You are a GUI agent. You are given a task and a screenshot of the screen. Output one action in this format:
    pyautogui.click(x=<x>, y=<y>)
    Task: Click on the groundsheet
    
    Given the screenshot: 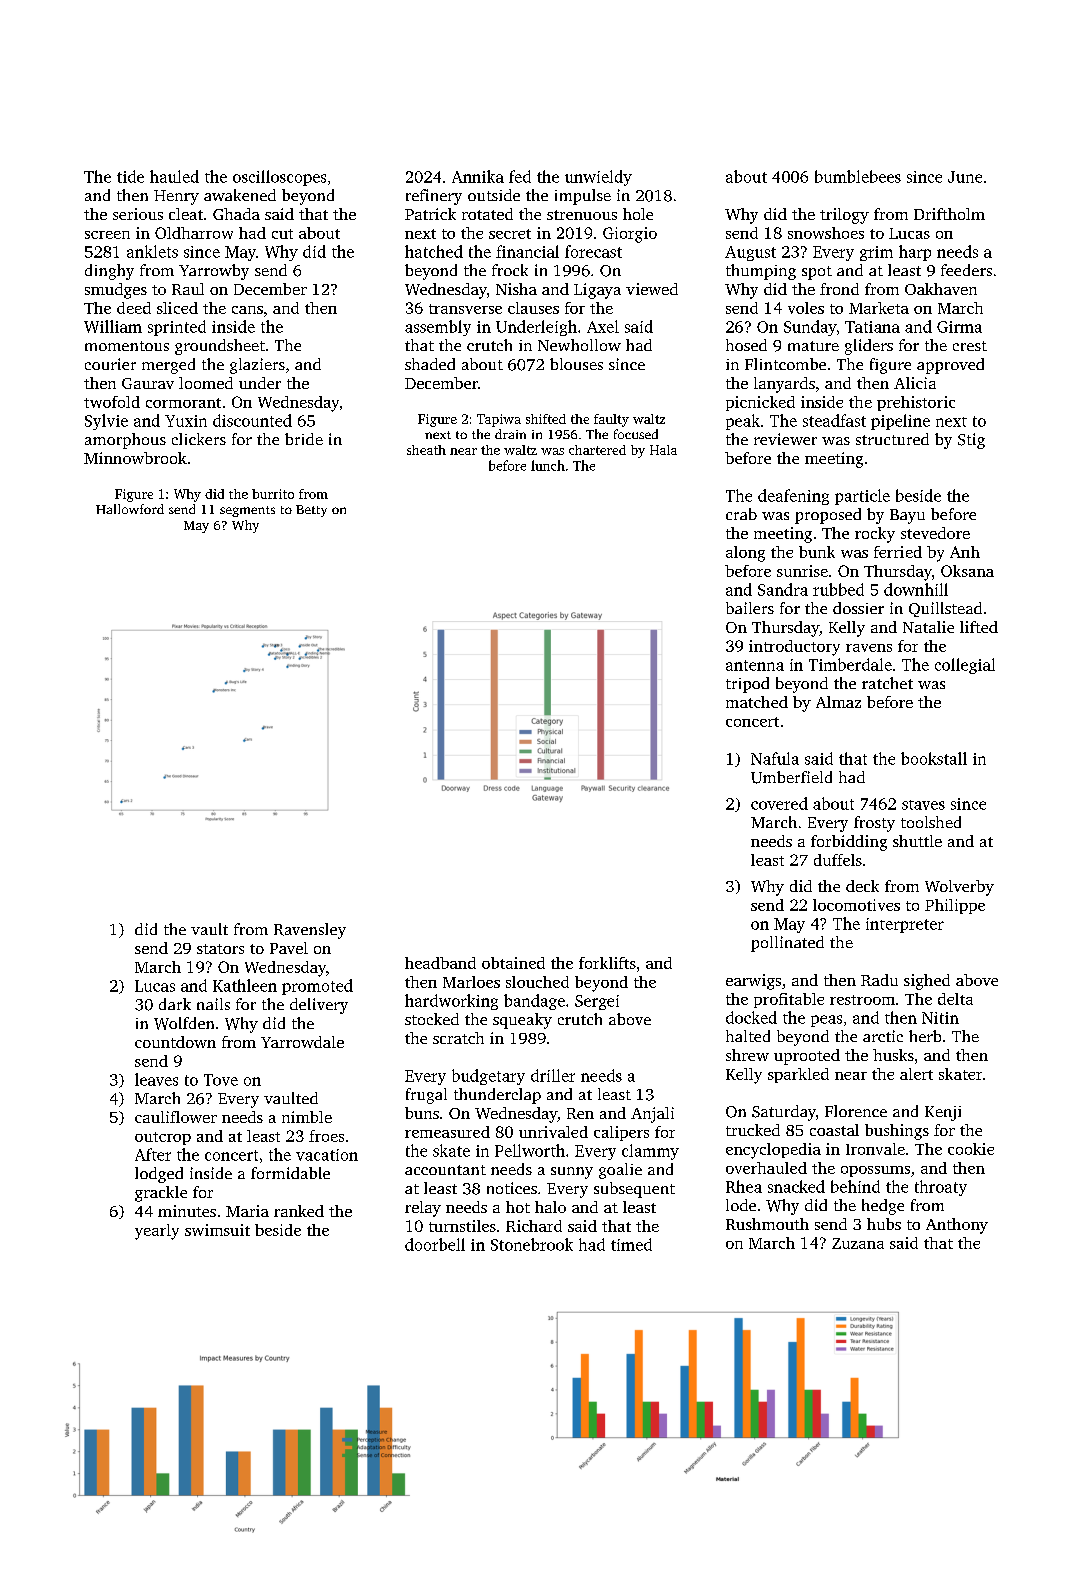 What is the action you would take?
    pyautogui.click(x=220, y=347)
